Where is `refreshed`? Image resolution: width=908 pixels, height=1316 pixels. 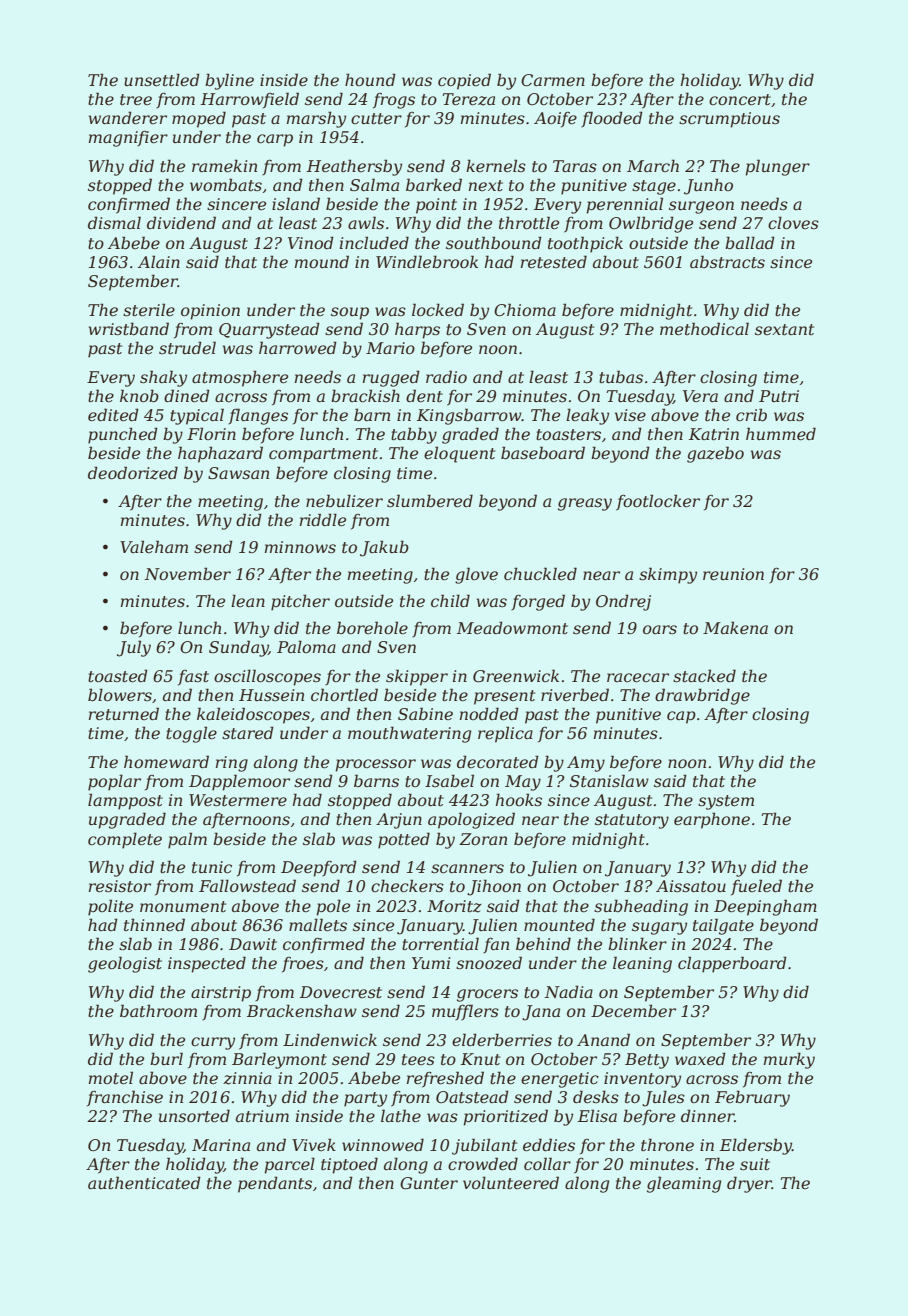 refreshed is located at coordinates (445, 1079).
